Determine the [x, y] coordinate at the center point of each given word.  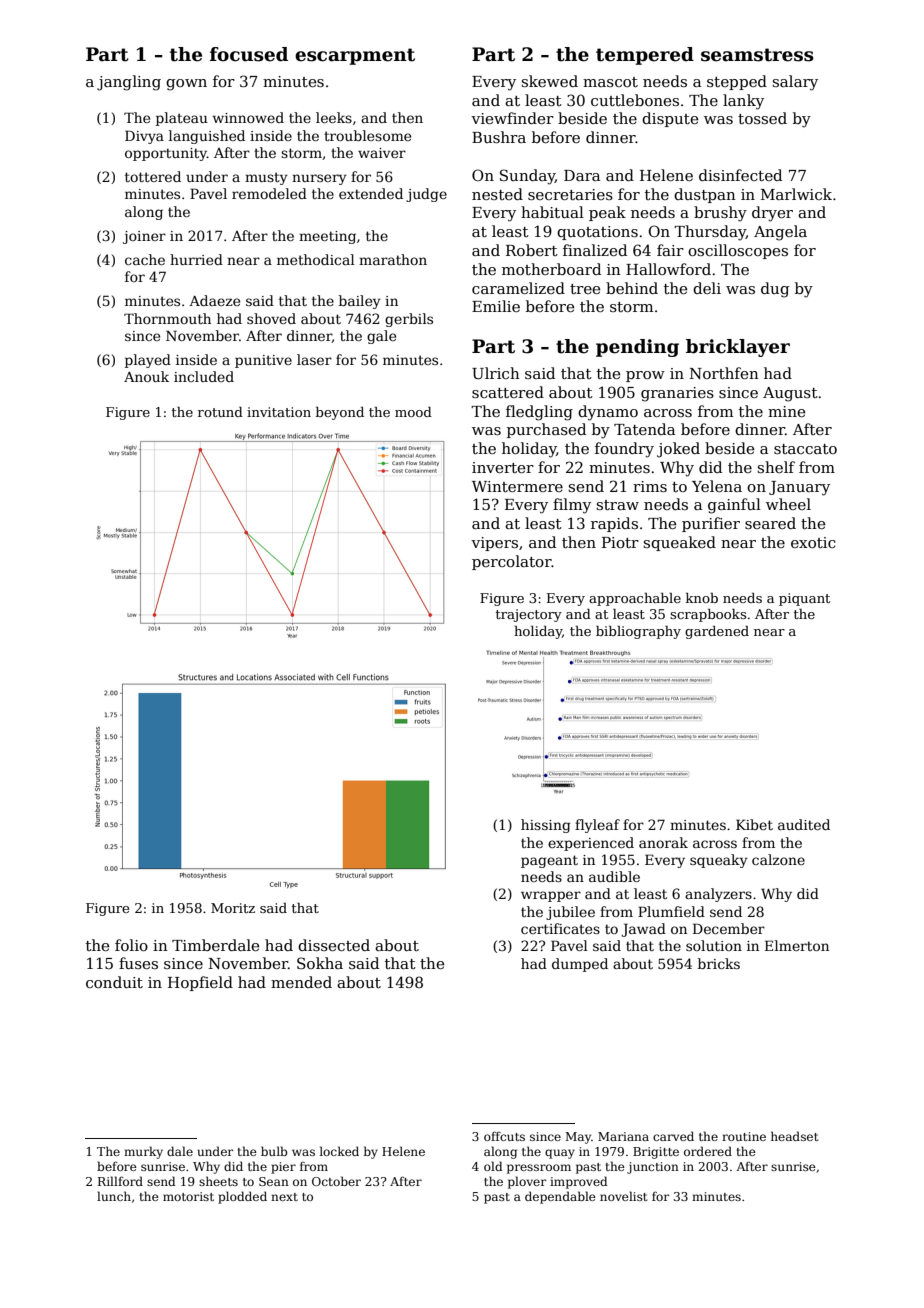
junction [653, 1168]
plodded [242, 1197]
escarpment [355, 56]
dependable [560, 1197]
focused [249, 54]
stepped [737, 82]
